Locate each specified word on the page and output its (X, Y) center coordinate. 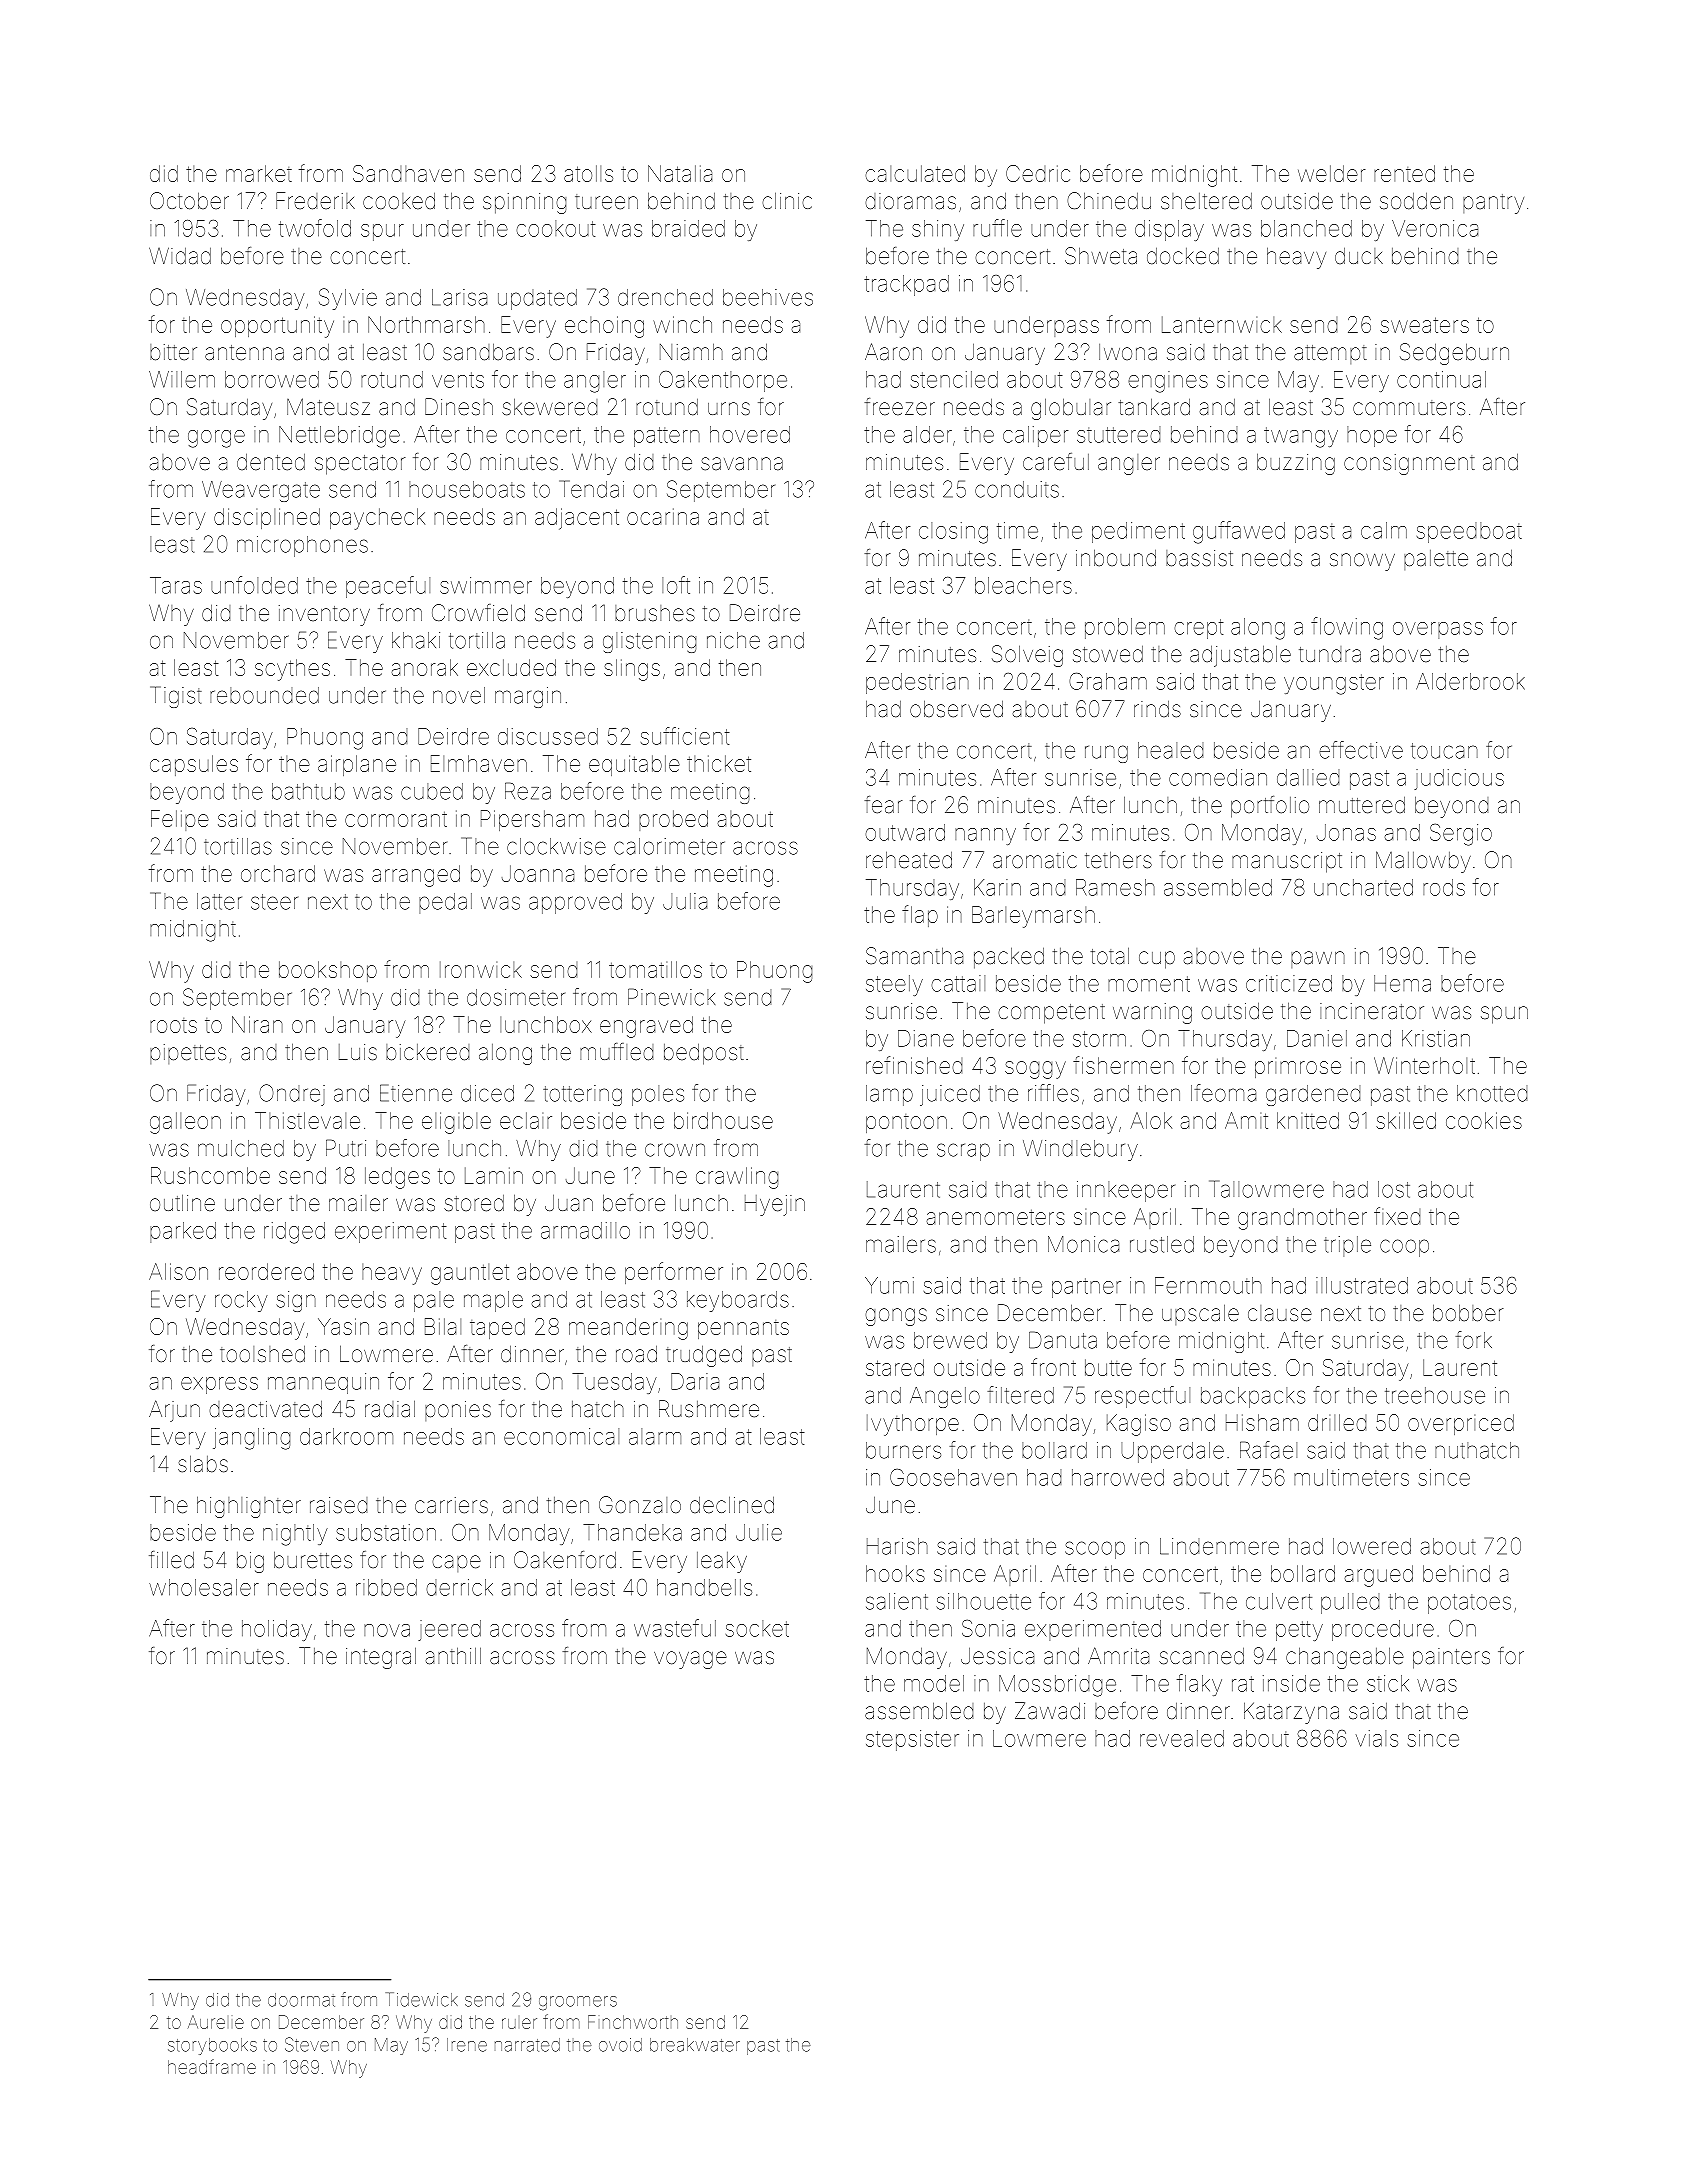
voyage (690, 1660)
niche (733, 640)
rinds (1157, 709)
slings (632, 670)
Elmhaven (479, 763)
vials (1377, 1738)
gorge (216, 439)
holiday (277, 1630)
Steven (312, 2044)
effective (1361, 750)
